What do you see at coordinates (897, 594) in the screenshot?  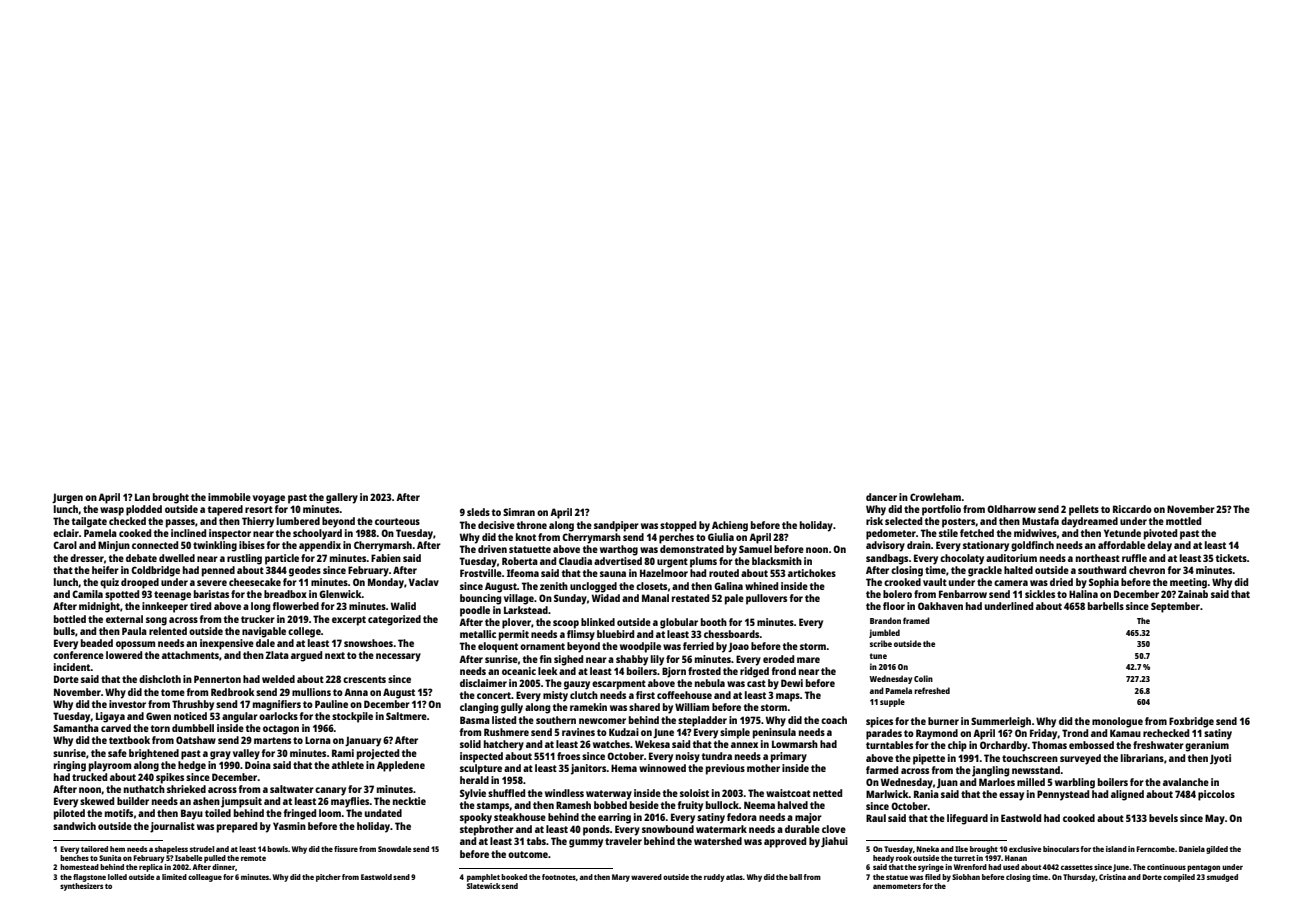 I see `bolero` at bounding box center [897, 594].
